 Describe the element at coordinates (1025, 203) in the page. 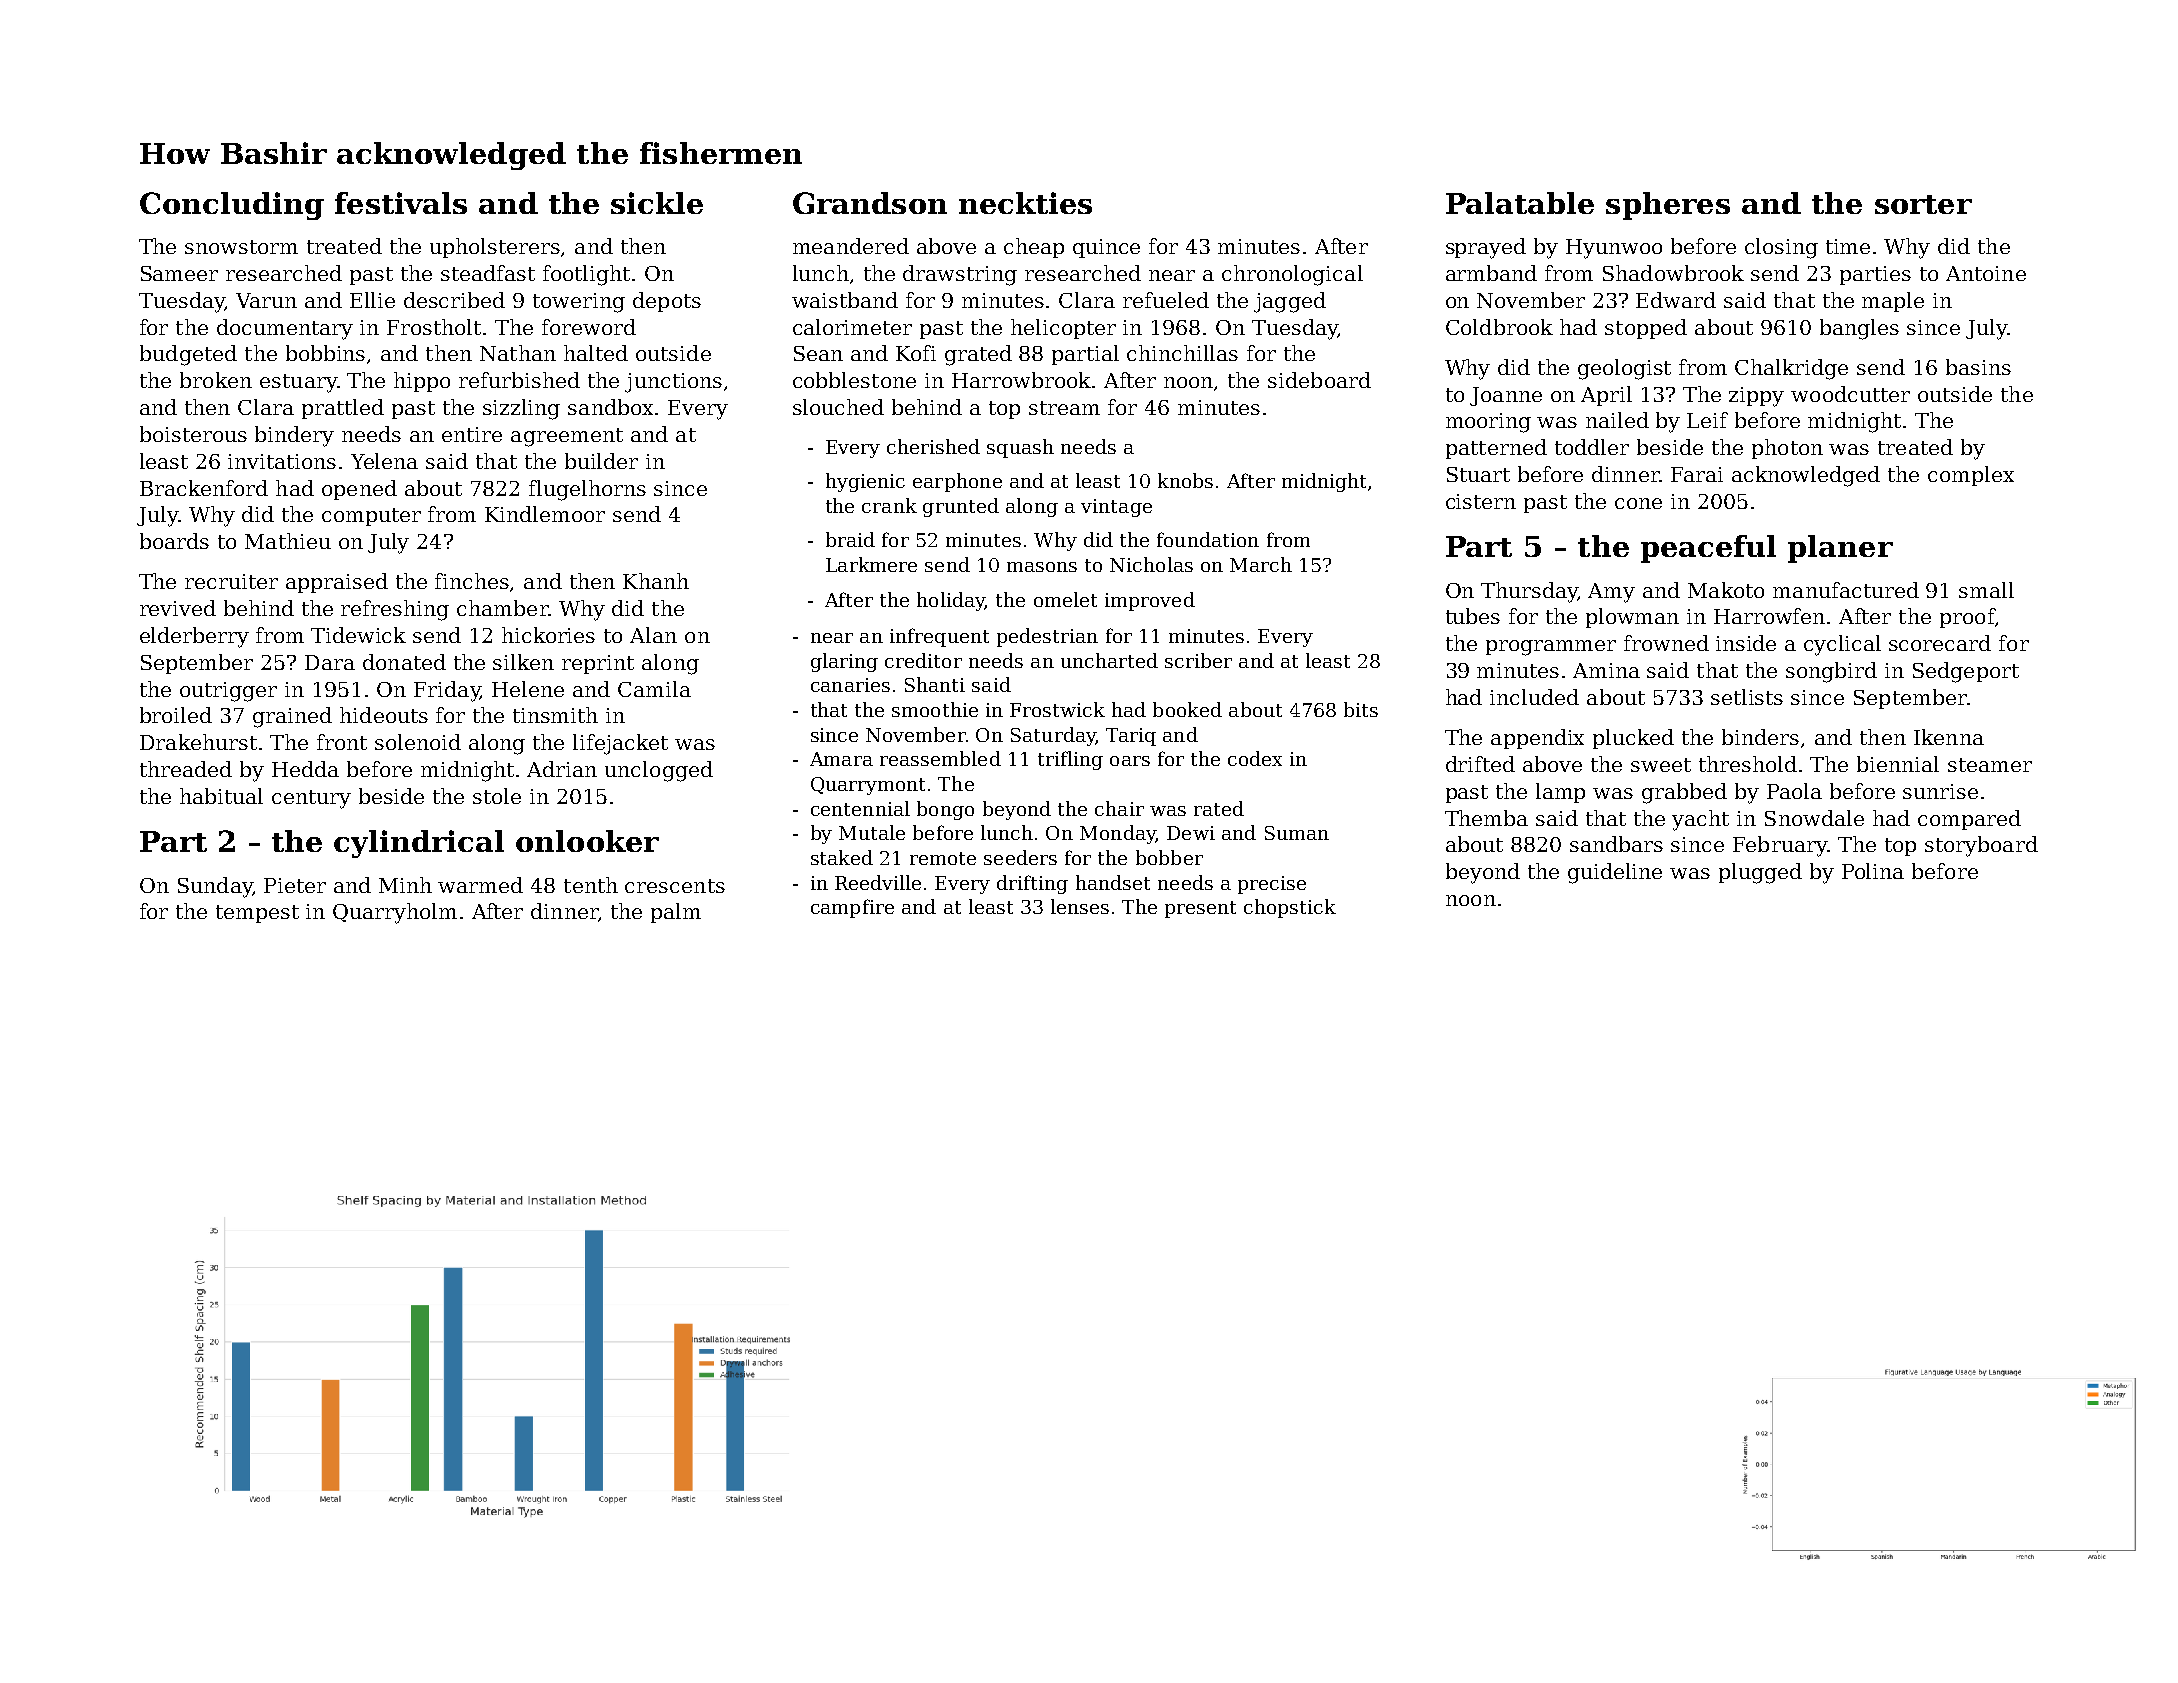

I see `neckties` at that location.
